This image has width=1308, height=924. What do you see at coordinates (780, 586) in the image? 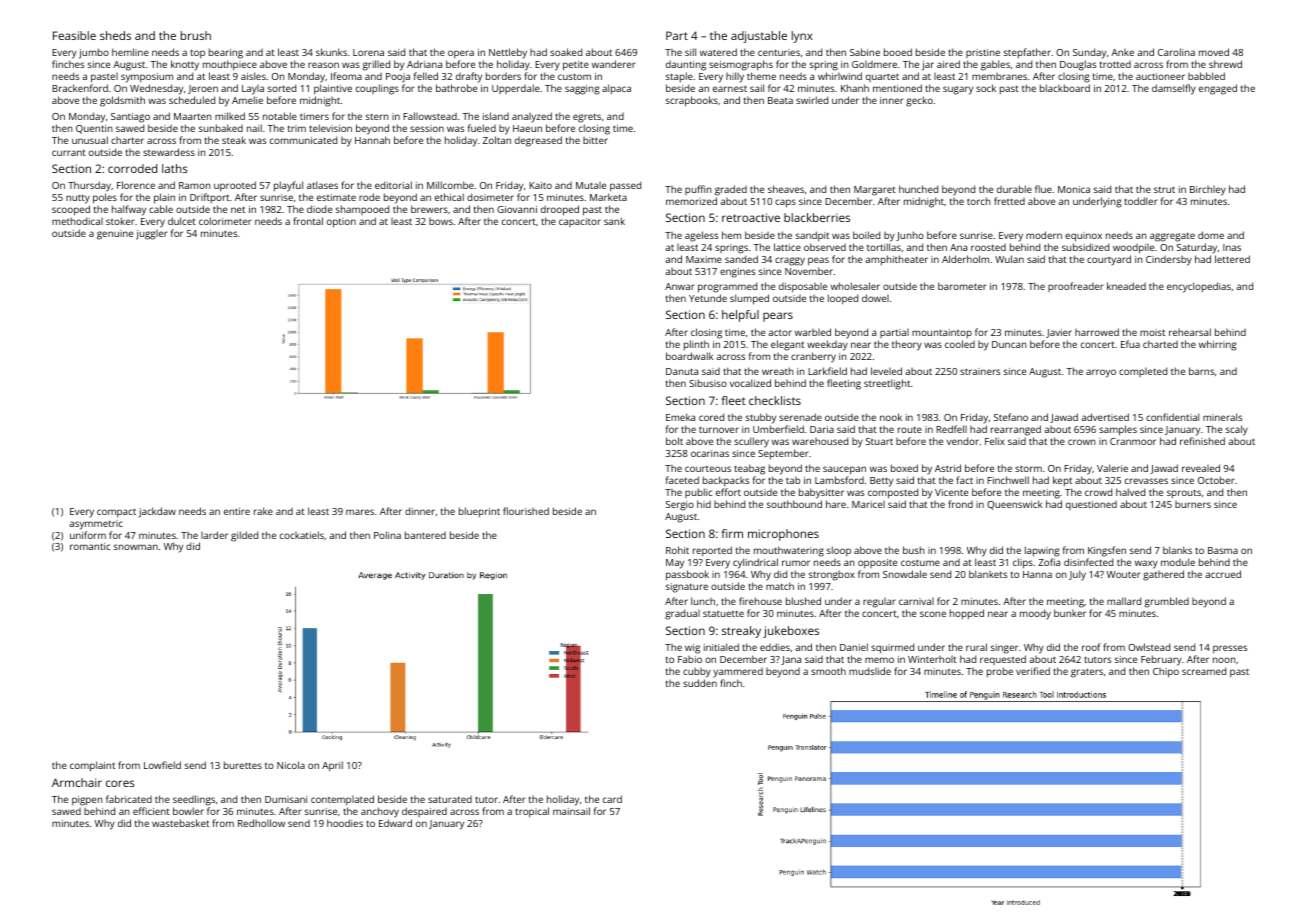
I see `match` at bounding box center [780, 586].
